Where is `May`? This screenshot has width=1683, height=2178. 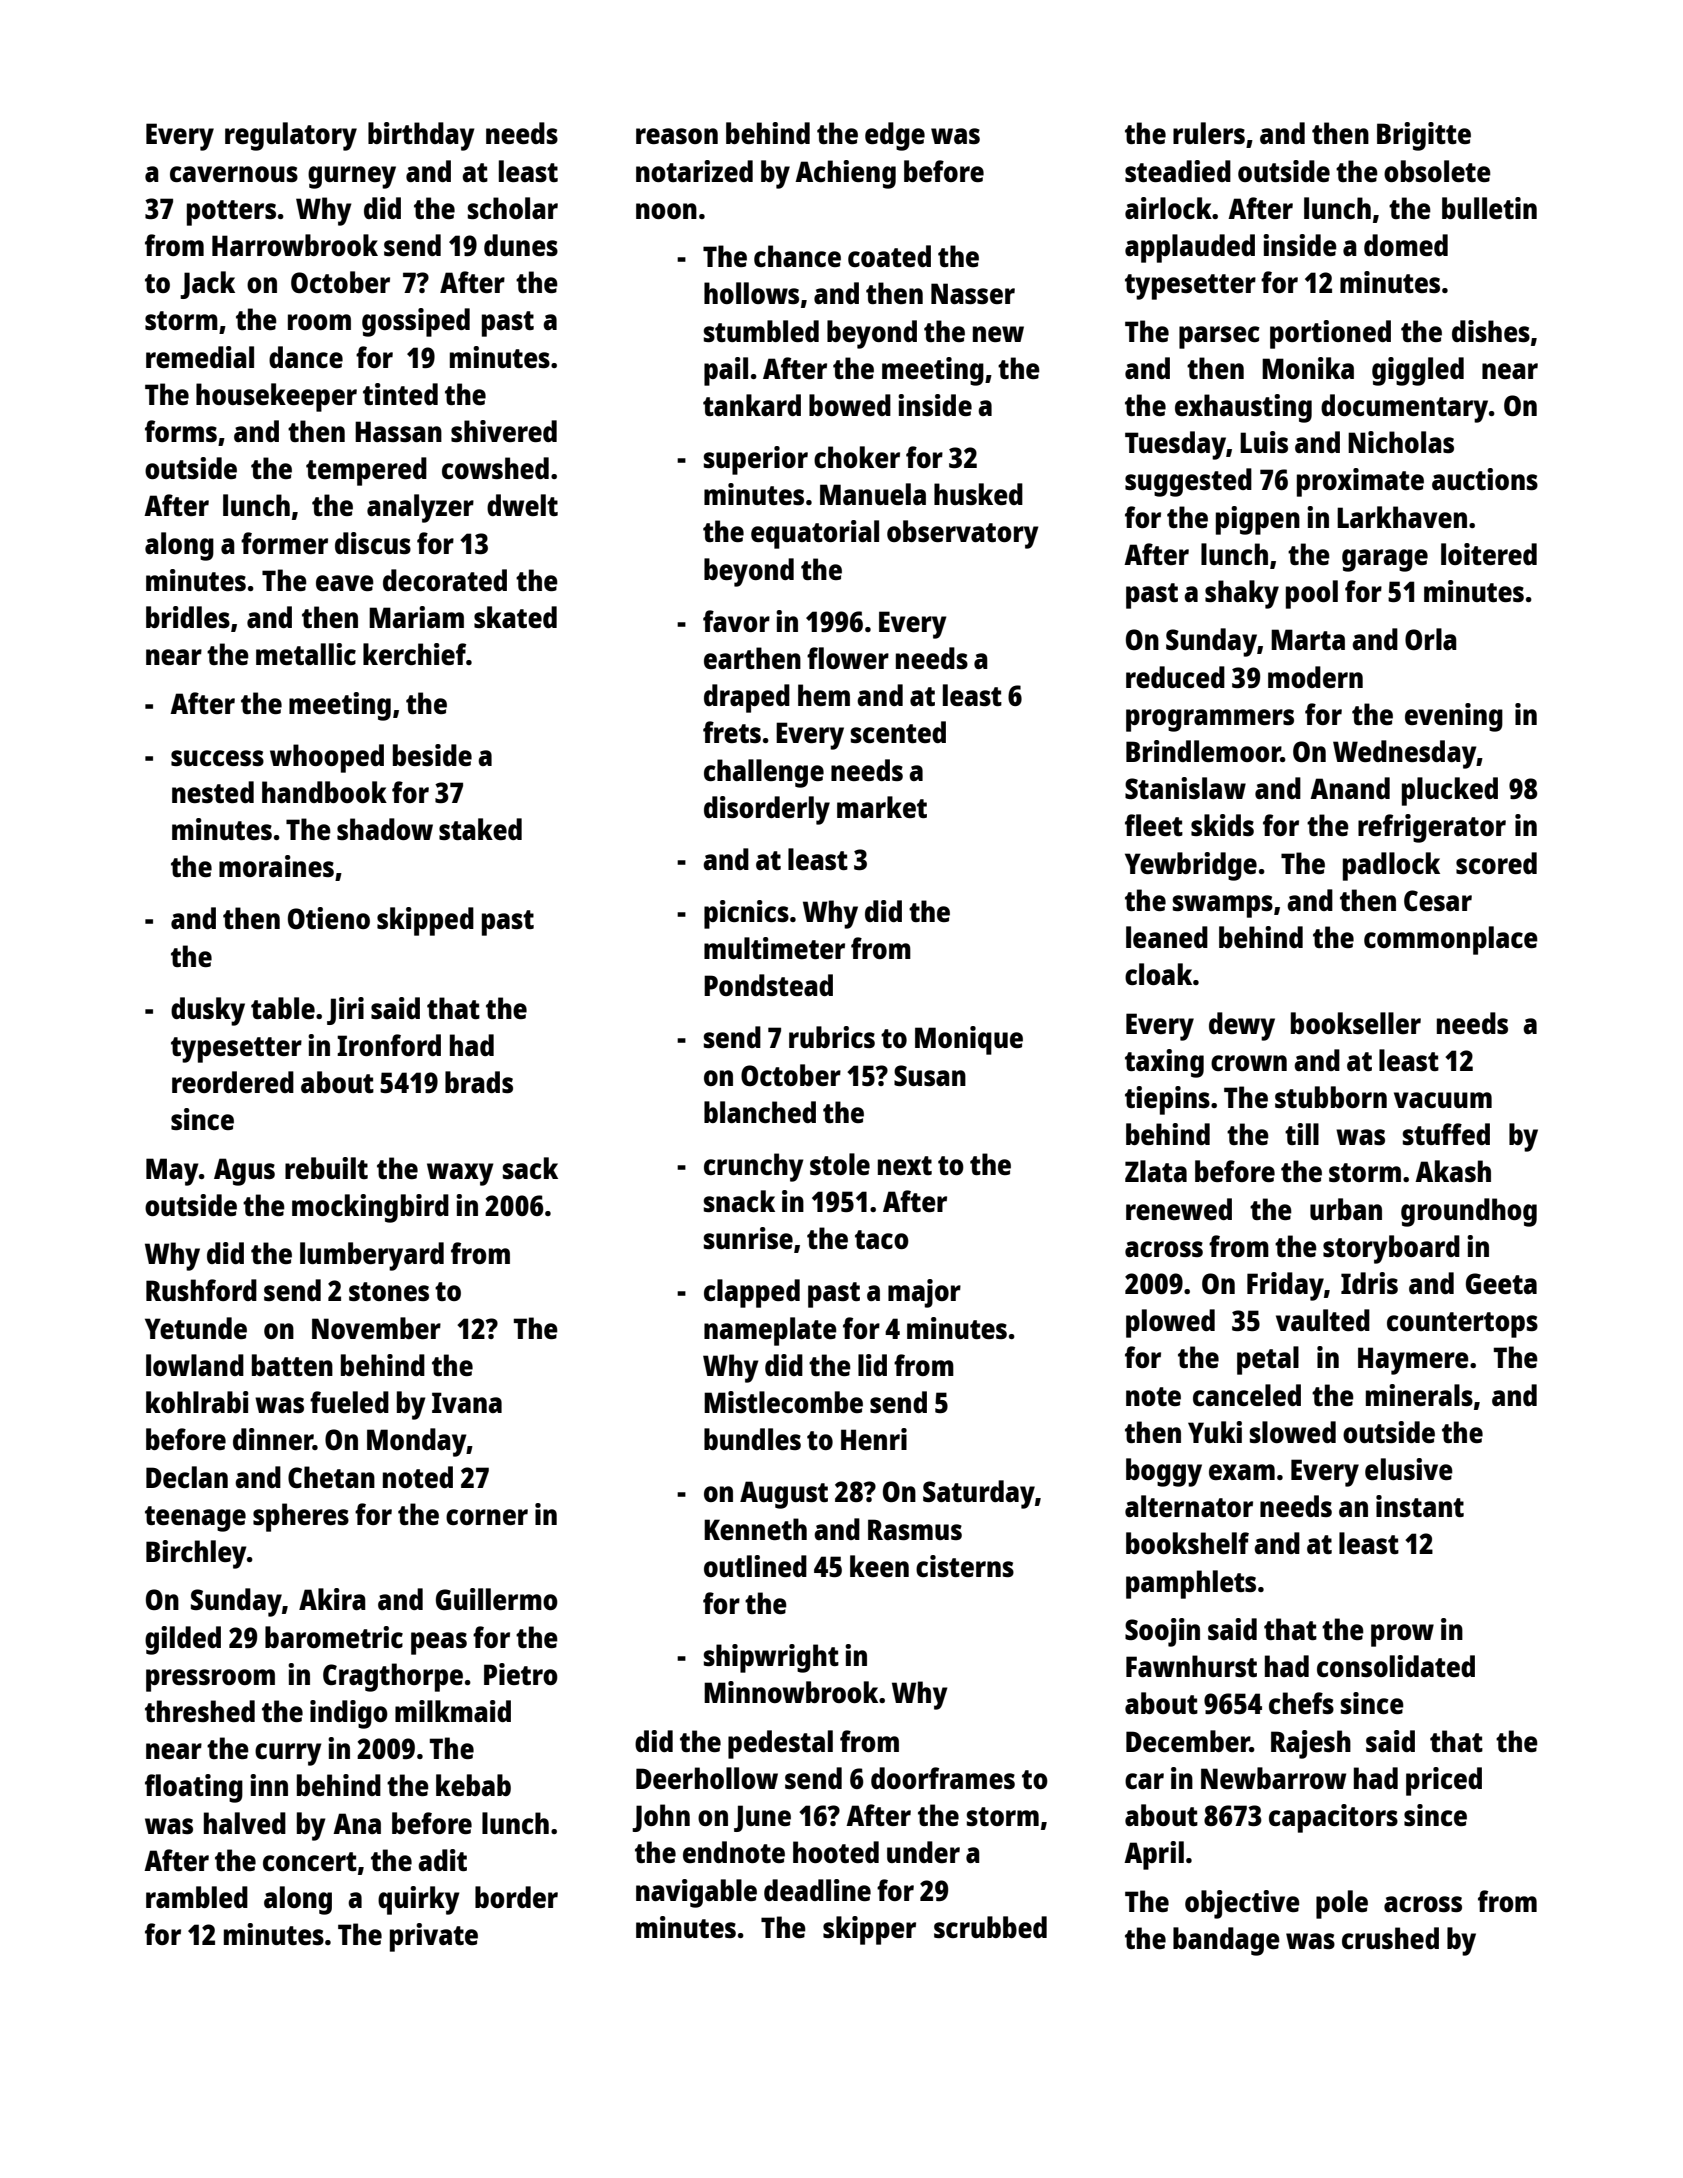 May is located at coordinates (172, 1172).
